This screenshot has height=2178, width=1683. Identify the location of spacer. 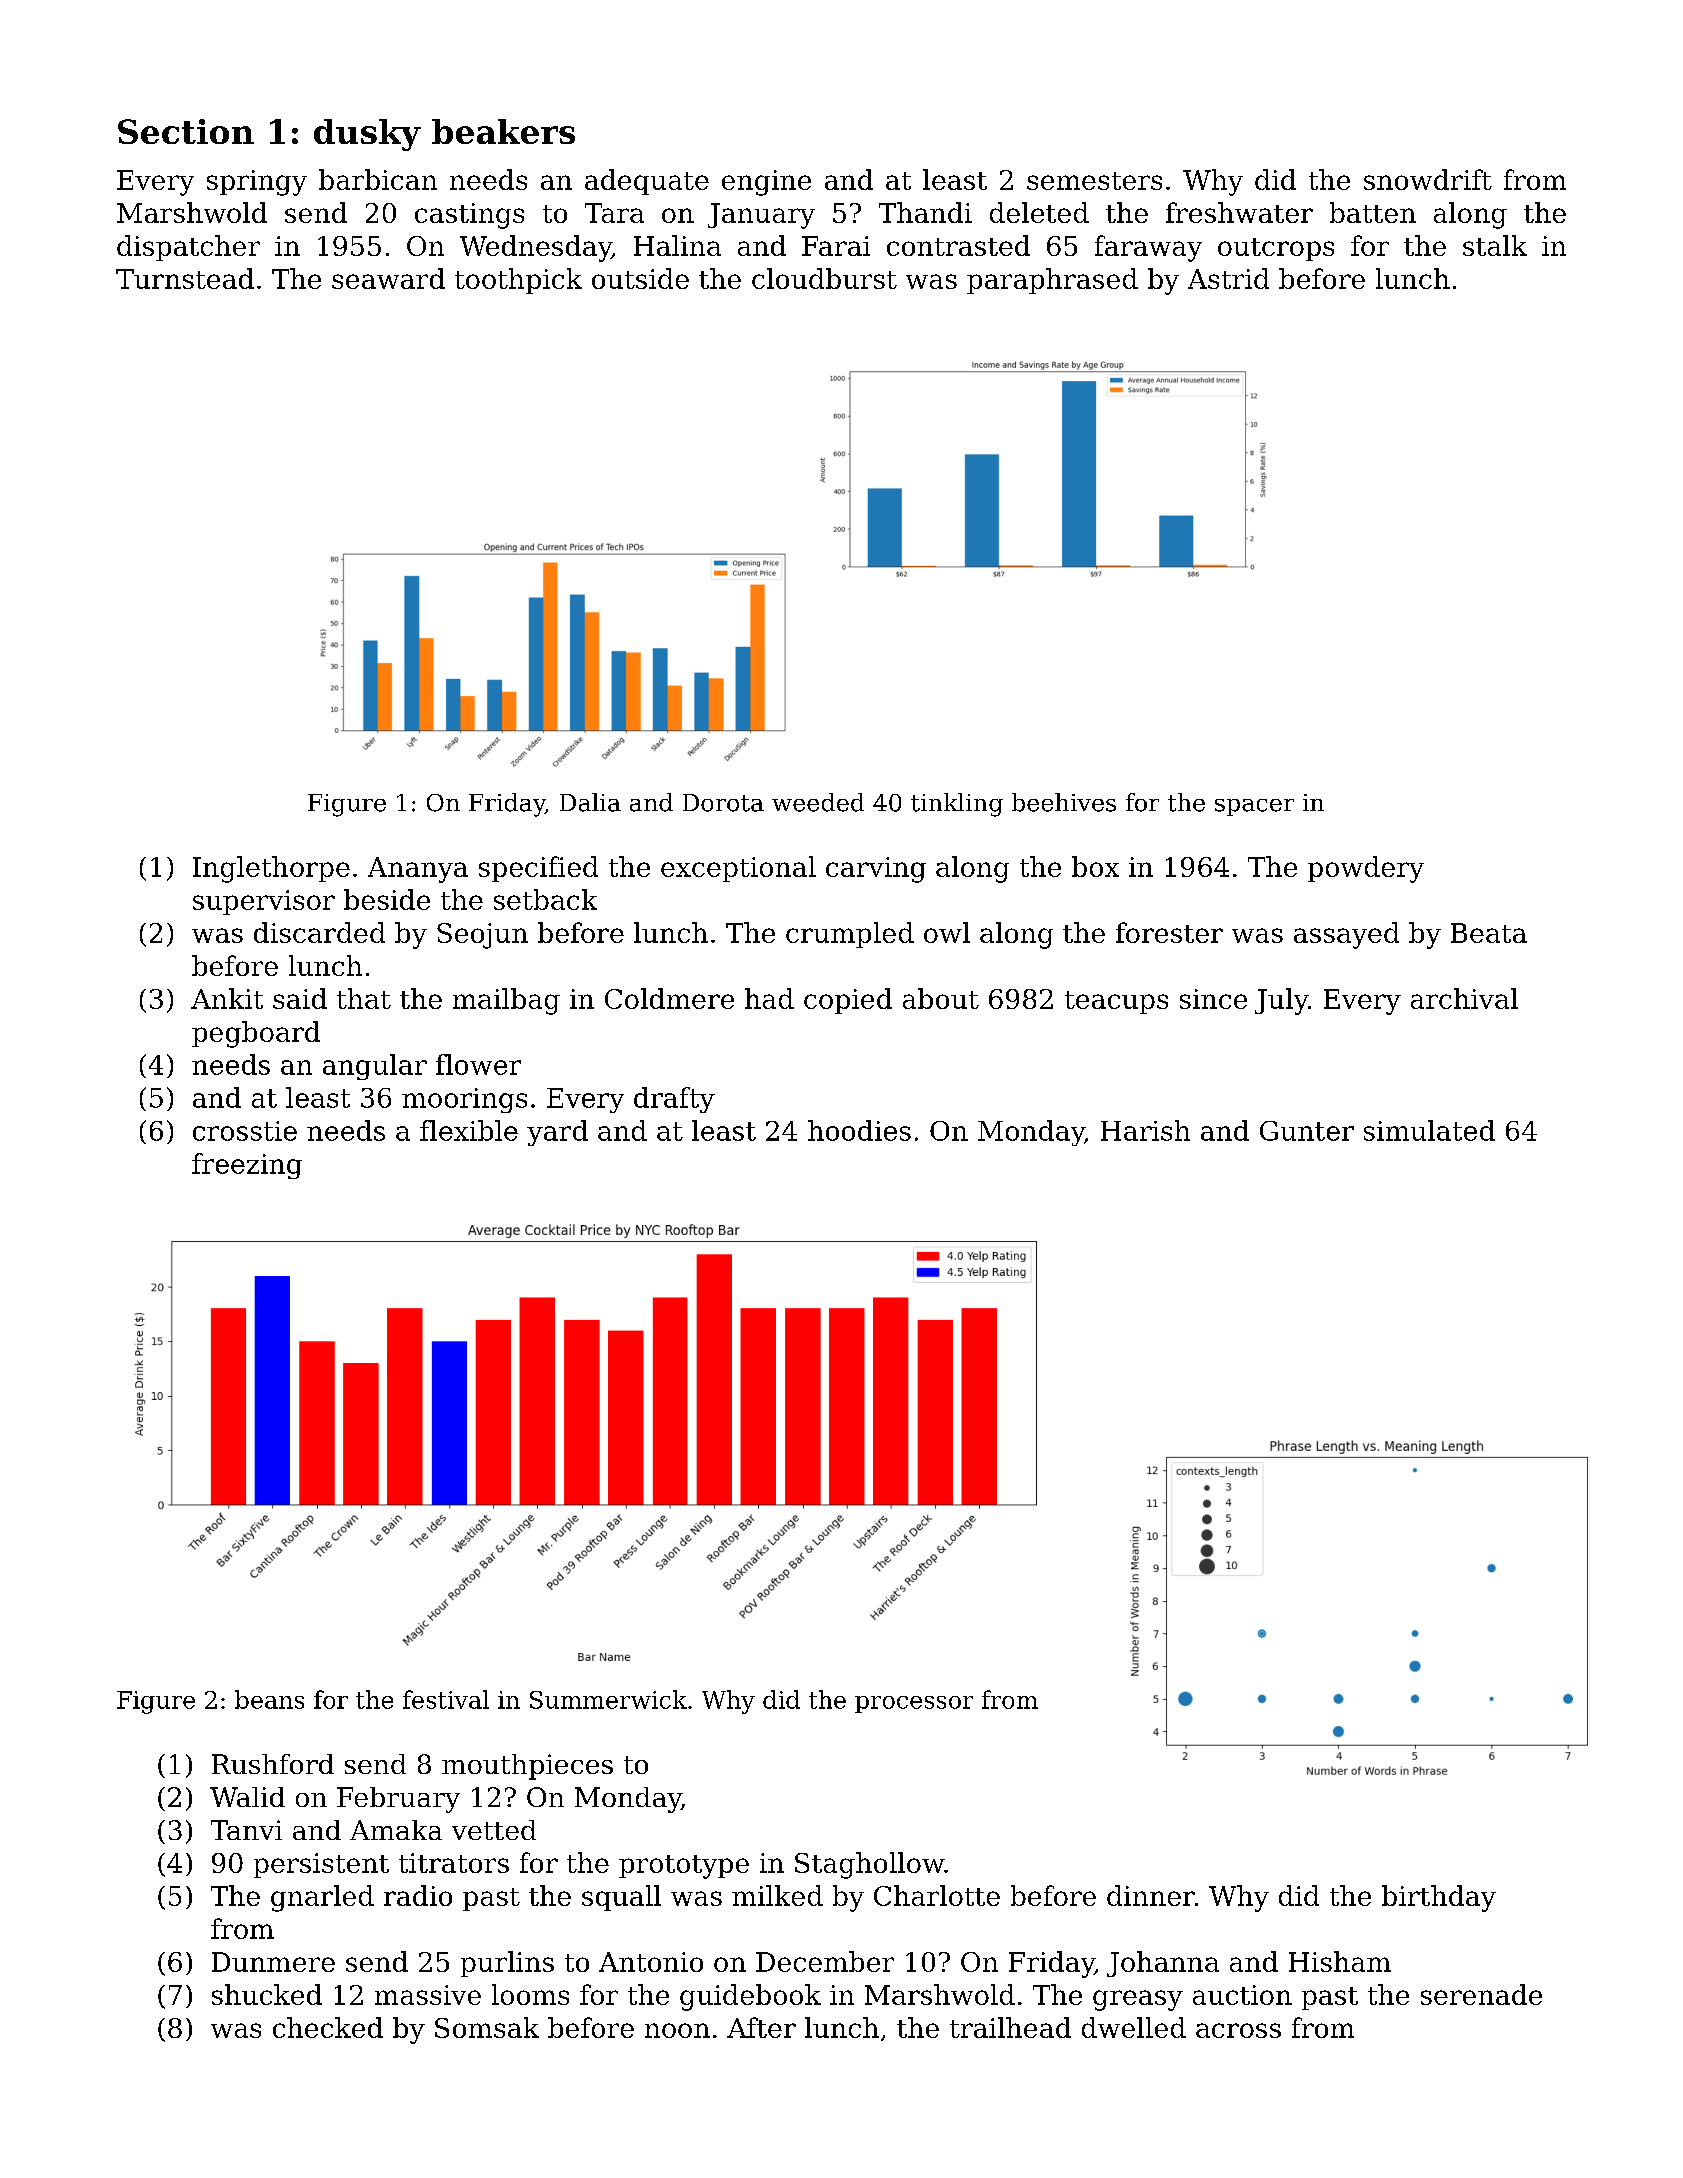
(1254, 807).
